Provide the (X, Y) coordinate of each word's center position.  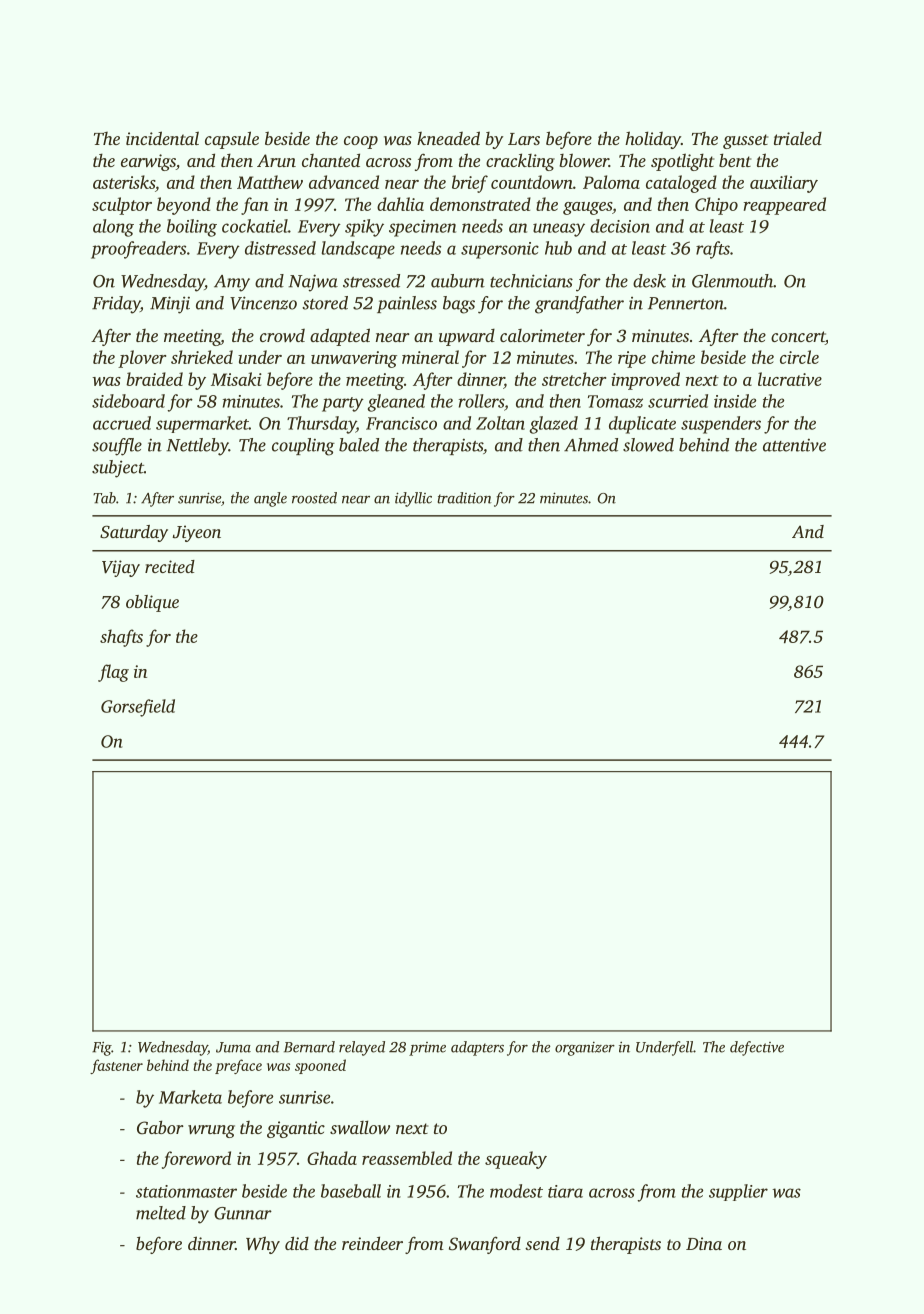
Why (263, 1245)
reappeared (785, 206)
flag (113, 673)
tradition (464, 498)
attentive (794, 445)
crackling (520, 162)
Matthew (270, 182)
